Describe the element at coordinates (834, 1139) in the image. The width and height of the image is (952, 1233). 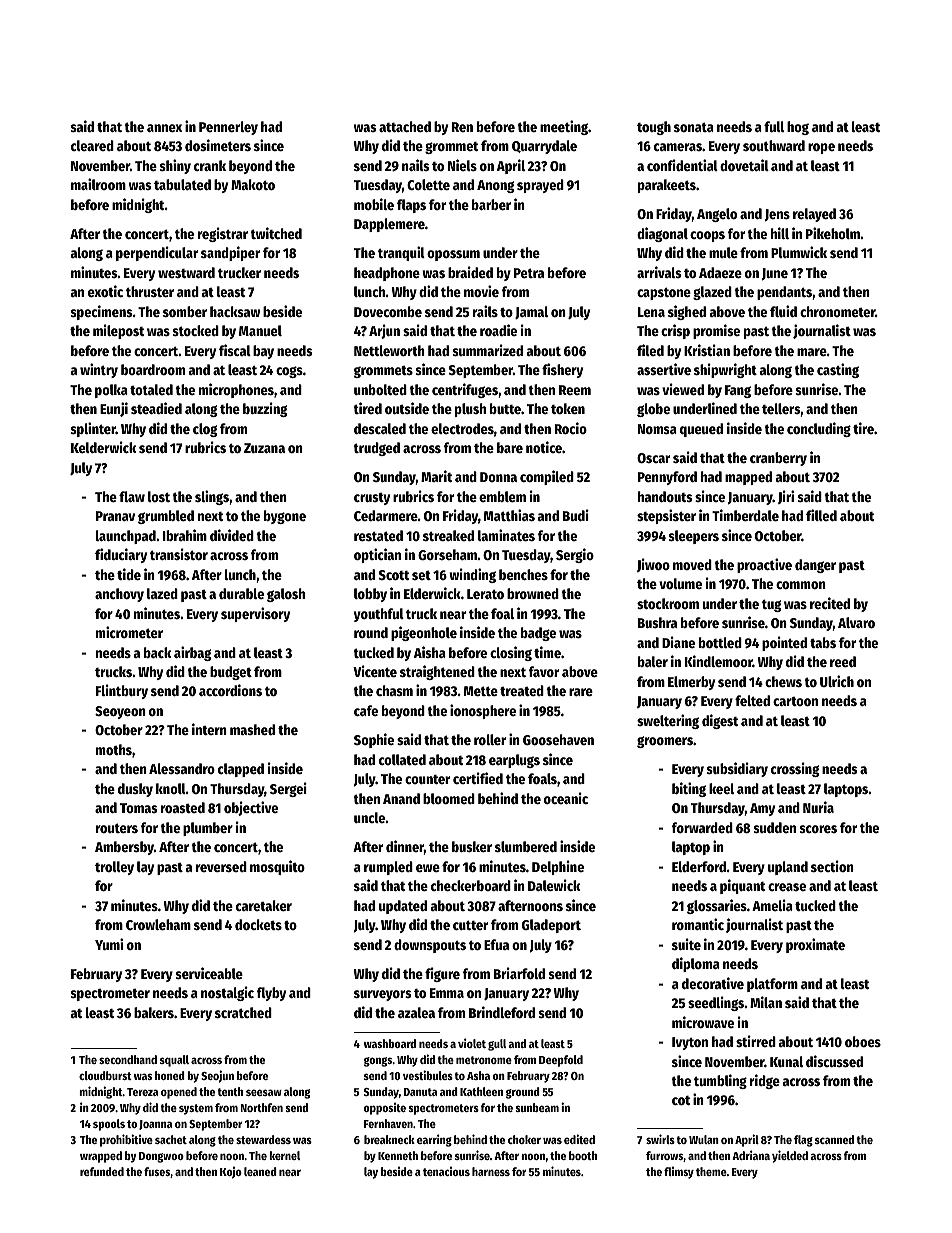
I see `scanned` at that location.
